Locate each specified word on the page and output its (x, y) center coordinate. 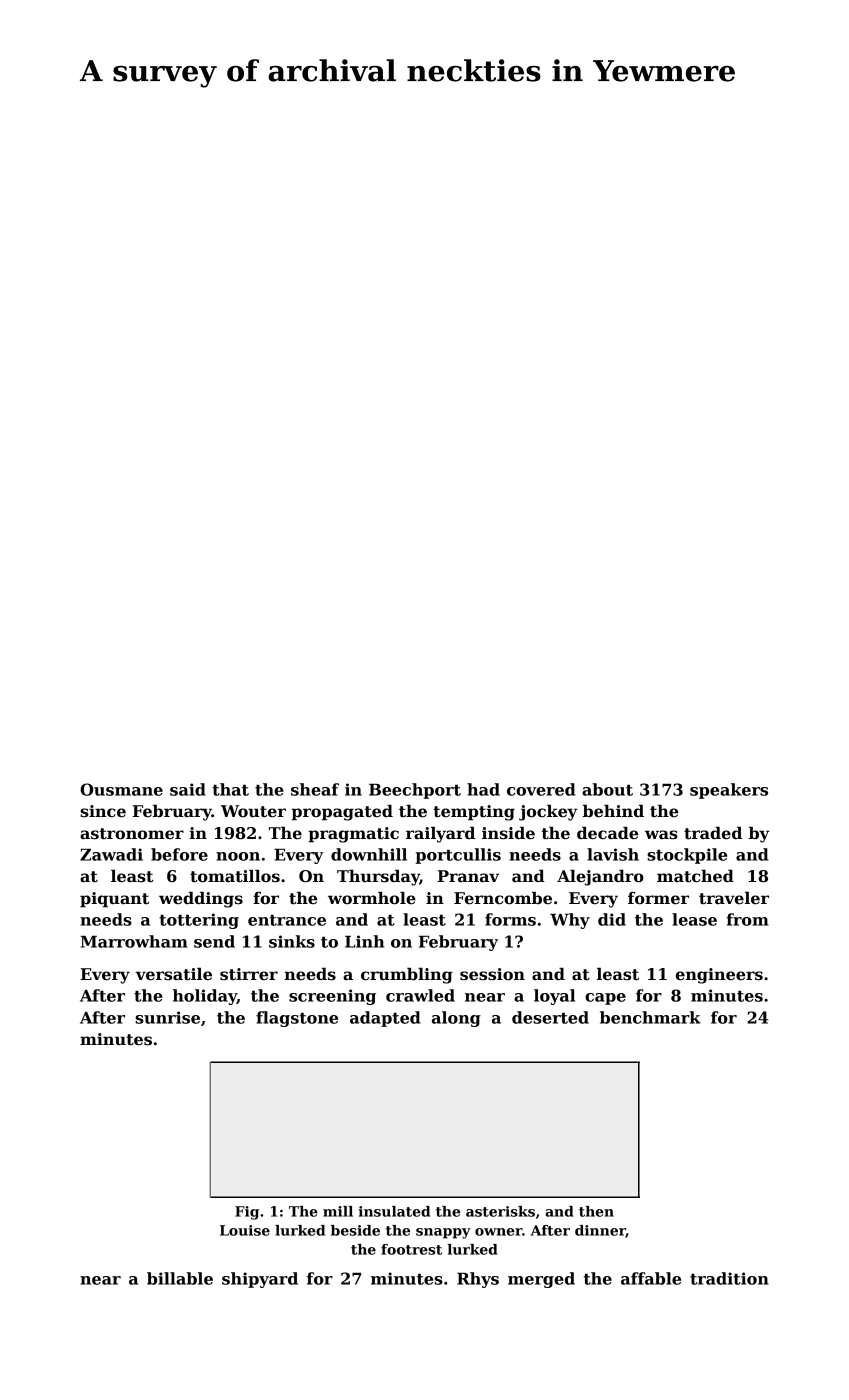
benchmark (650, 1017)
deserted (550, 1017)
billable (180, 1278)
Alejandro (600, 878)
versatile (174, 974)
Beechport (415, 791)
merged (541, 1280)
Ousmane (121, 789)
